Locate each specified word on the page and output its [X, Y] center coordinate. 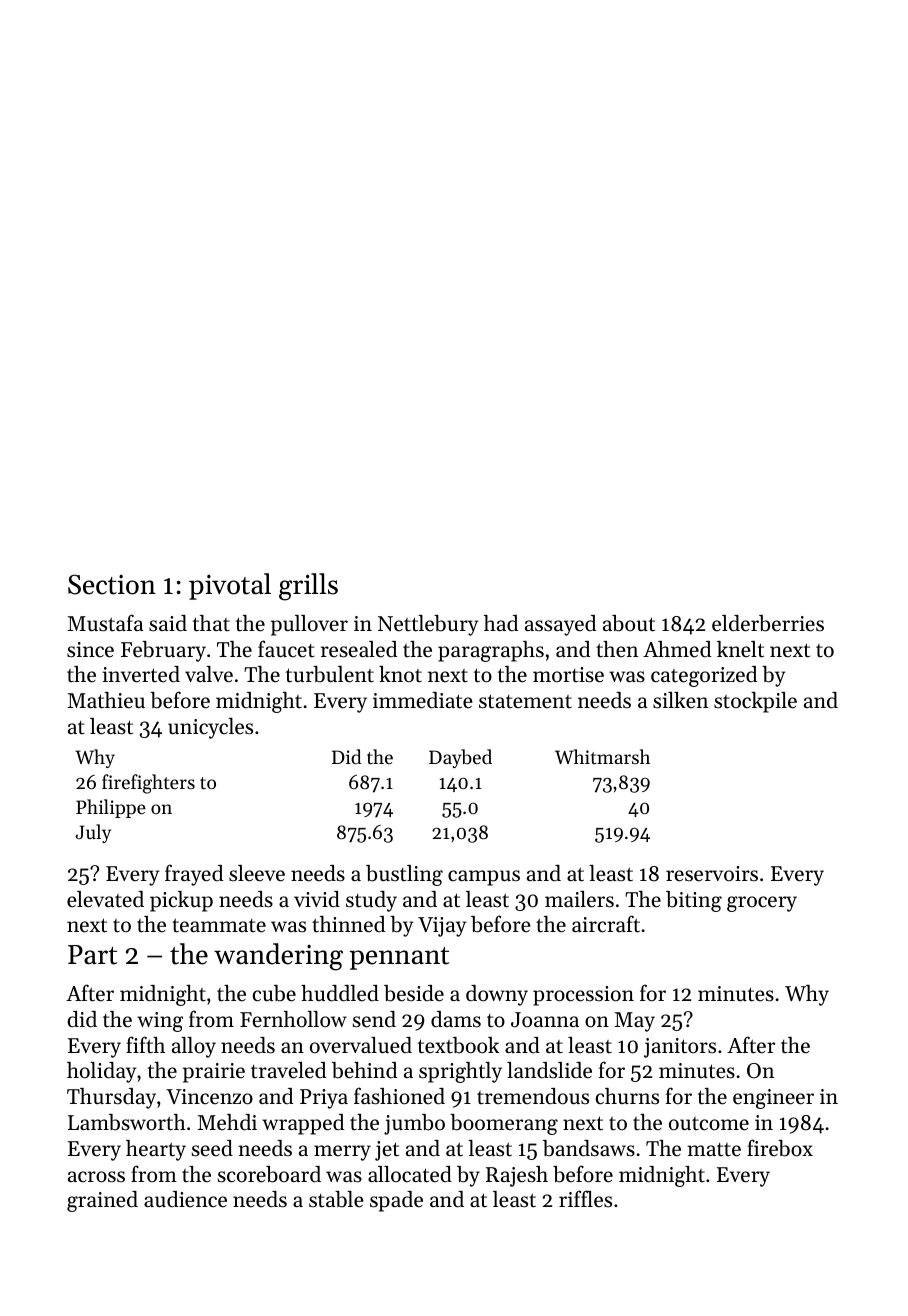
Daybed [460, 758]
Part [92, 955]
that [211, 623]
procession [583, 996]
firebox [780, 1148]
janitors [680, 1048]
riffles [585, 1199]
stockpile [755, 702]
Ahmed [677, 649]
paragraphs [491, 651]
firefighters [148, 784]
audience [185, 1199]
